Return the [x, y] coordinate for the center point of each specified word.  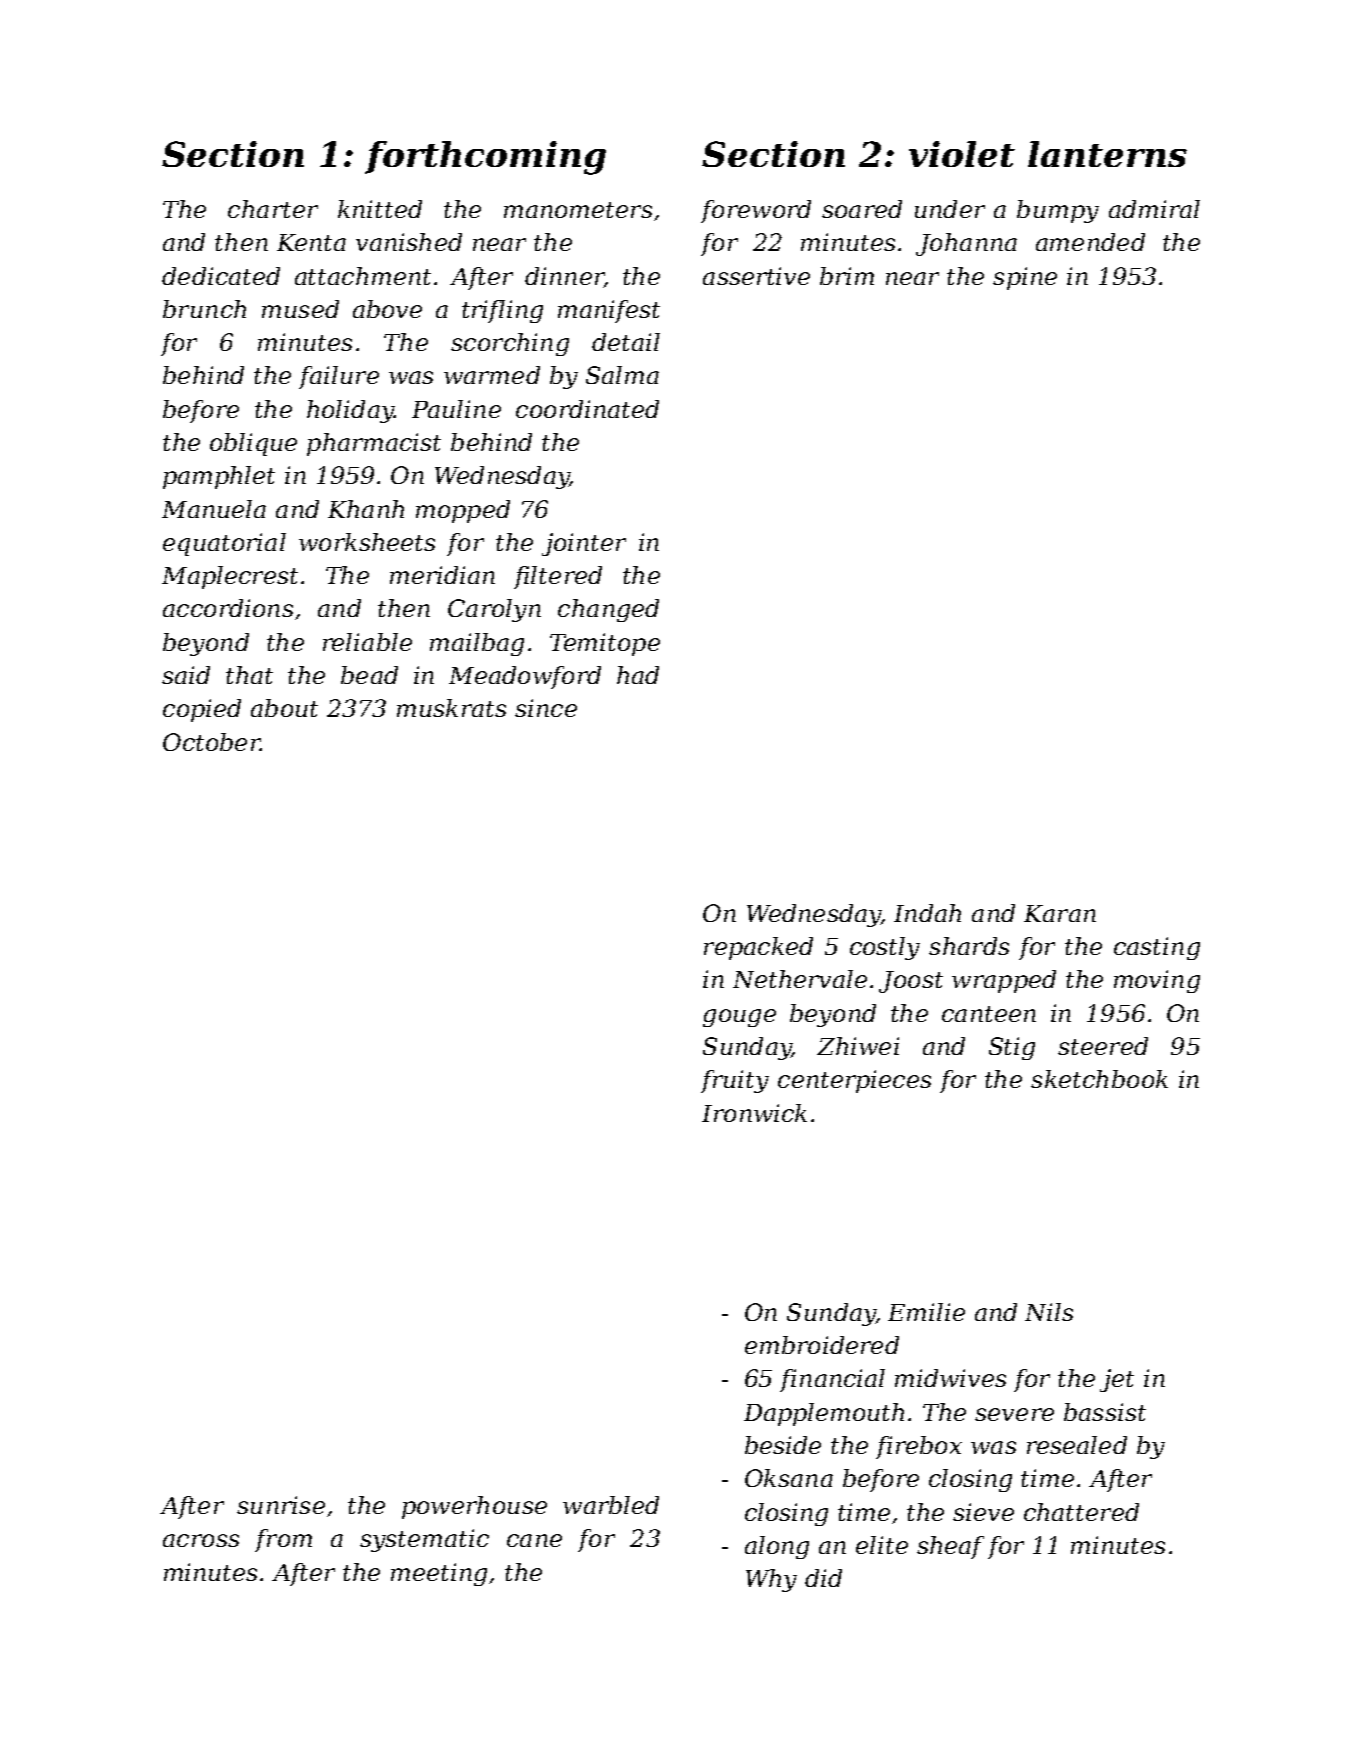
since [546, 708]
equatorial [224, 544]
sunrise [281, 1505]
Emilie [926, 1312]
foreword [756, 211]
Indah [927, 913]
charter [273, 209]
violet [962, 154]
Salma [622, 375]
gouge [739, 1018]
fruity [735, 1081]
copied [202, 710]
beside [783, 1445]
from [283, 1540]
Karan [1060, 913]
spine [1025, 278]
